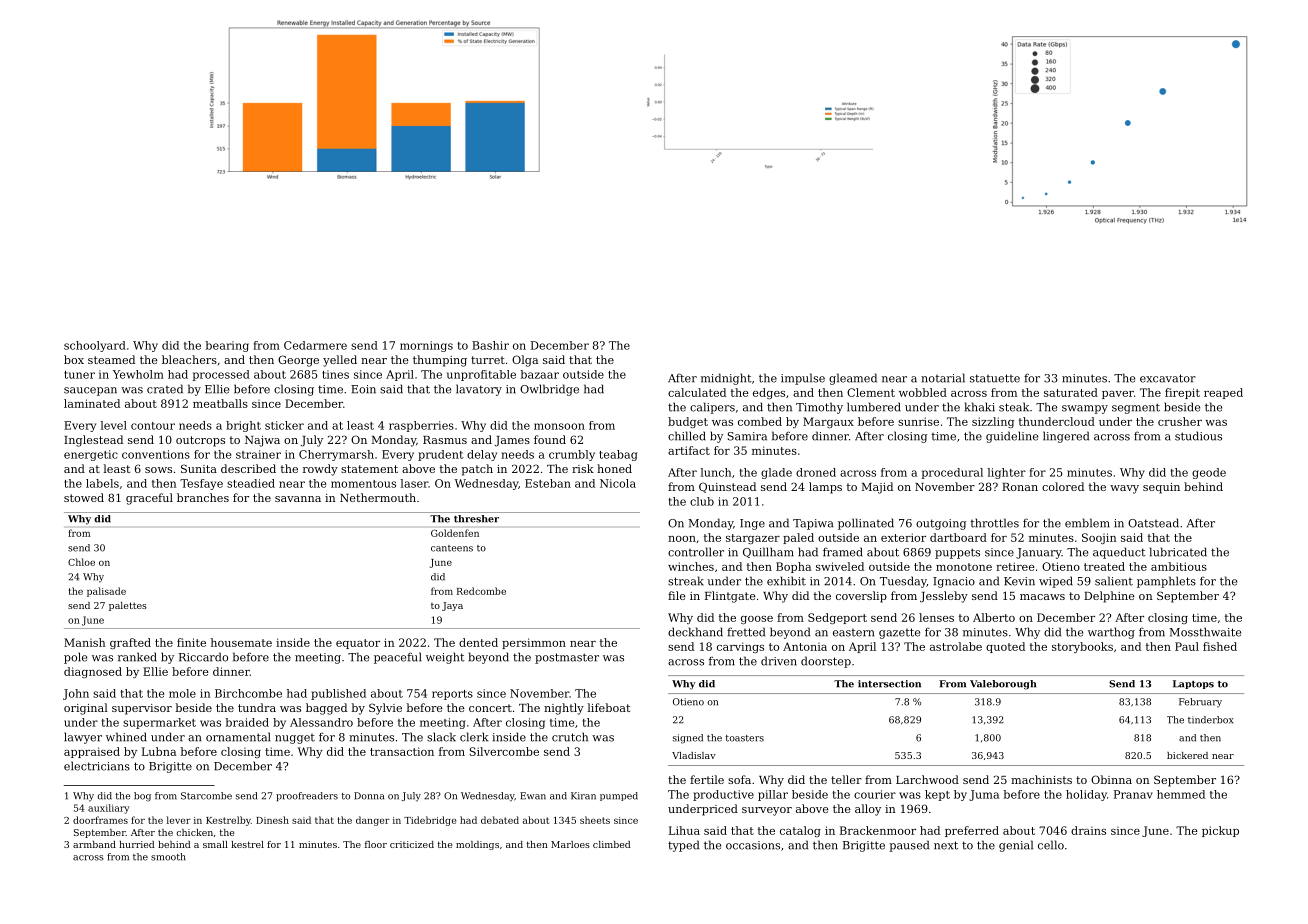 The image size is (1308, 924). Describe the element at coordinates (452, 548) in the page. I see `canteens` at that location.
